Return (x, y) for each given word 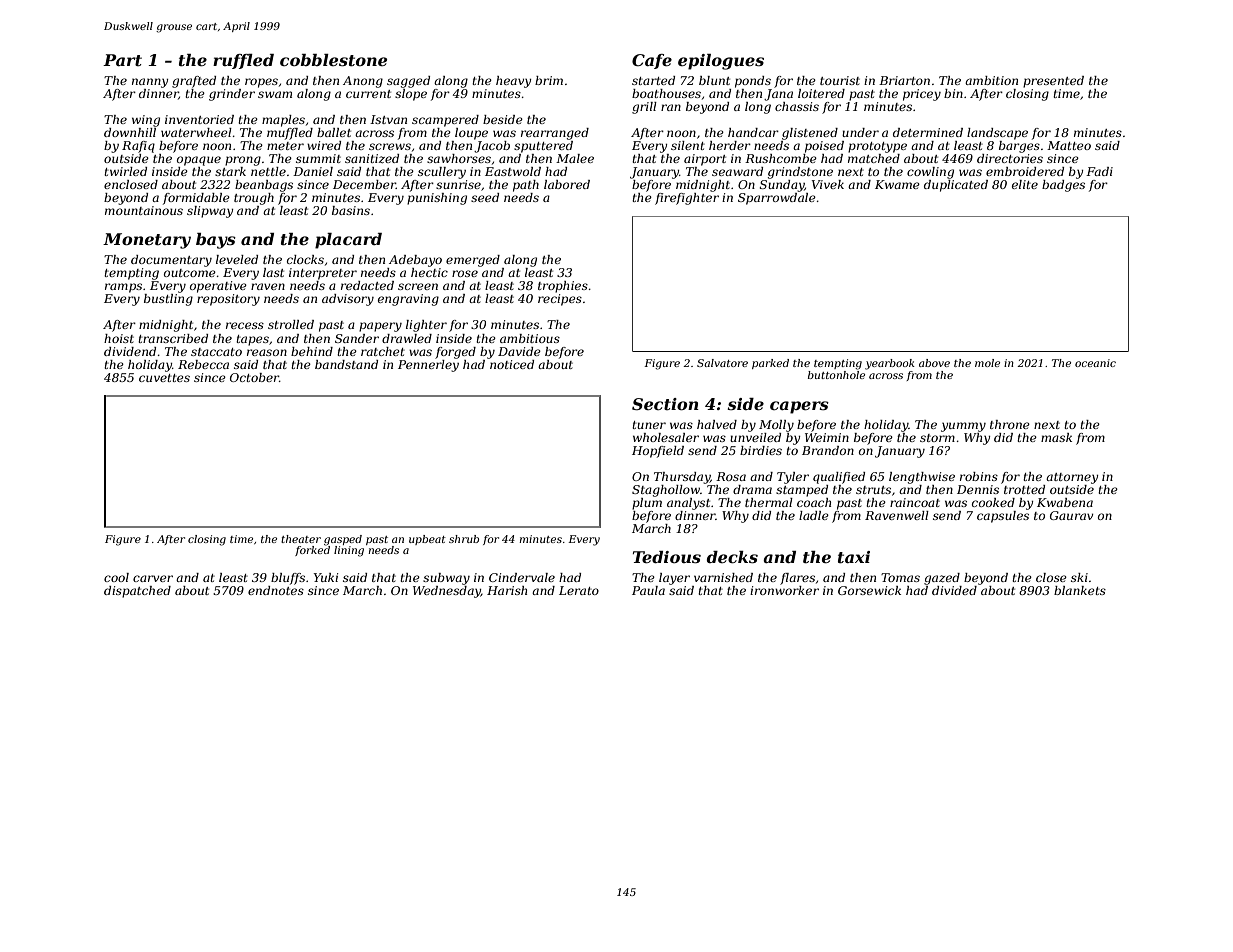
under (860, 132)
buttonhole (836, 375)
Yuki (325, 577)
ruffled (243, 61)
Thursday (682, 478)
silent (688, 145)
